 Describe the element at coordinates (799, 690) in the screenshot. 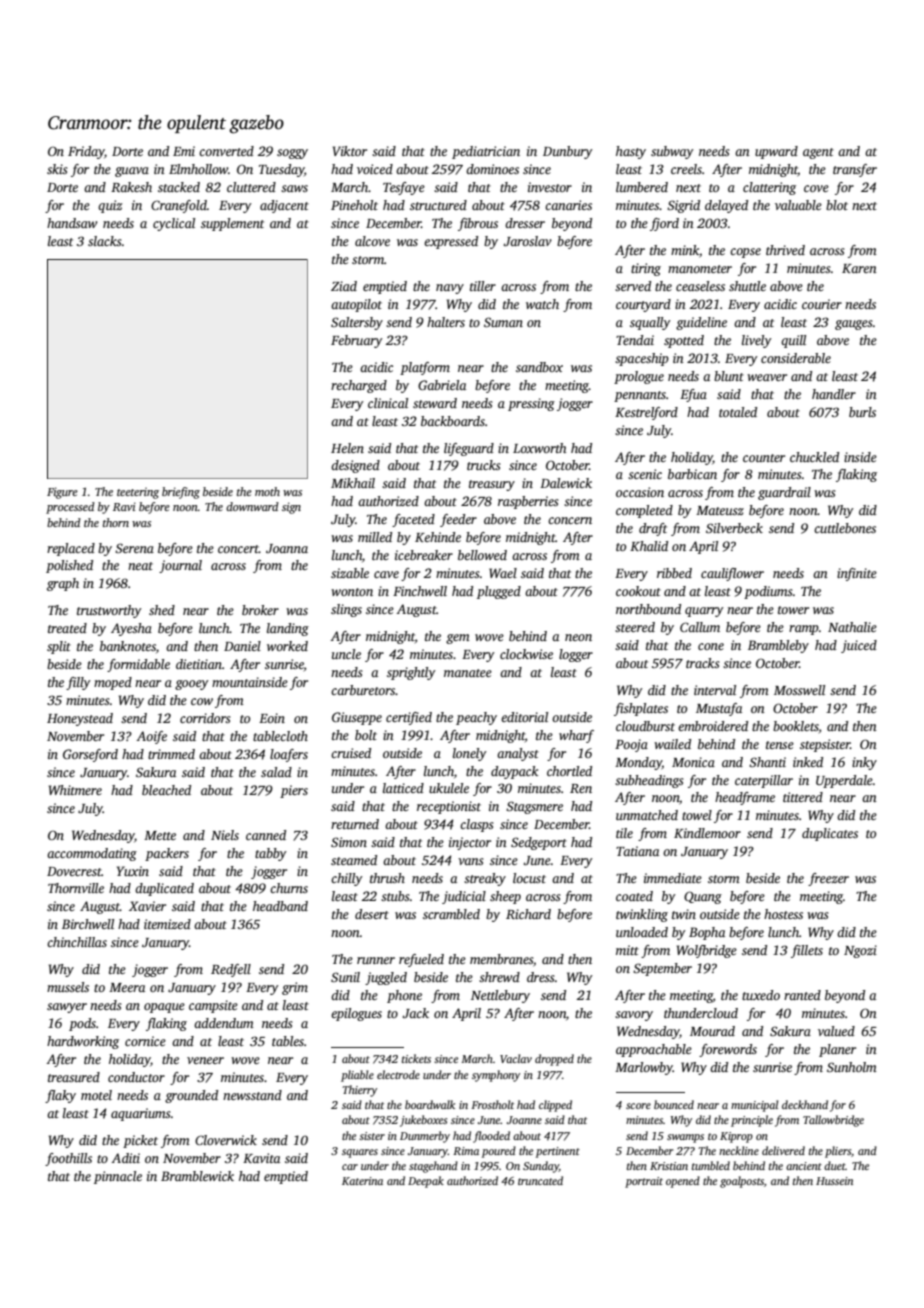

I see `Mosswell` at that location.
